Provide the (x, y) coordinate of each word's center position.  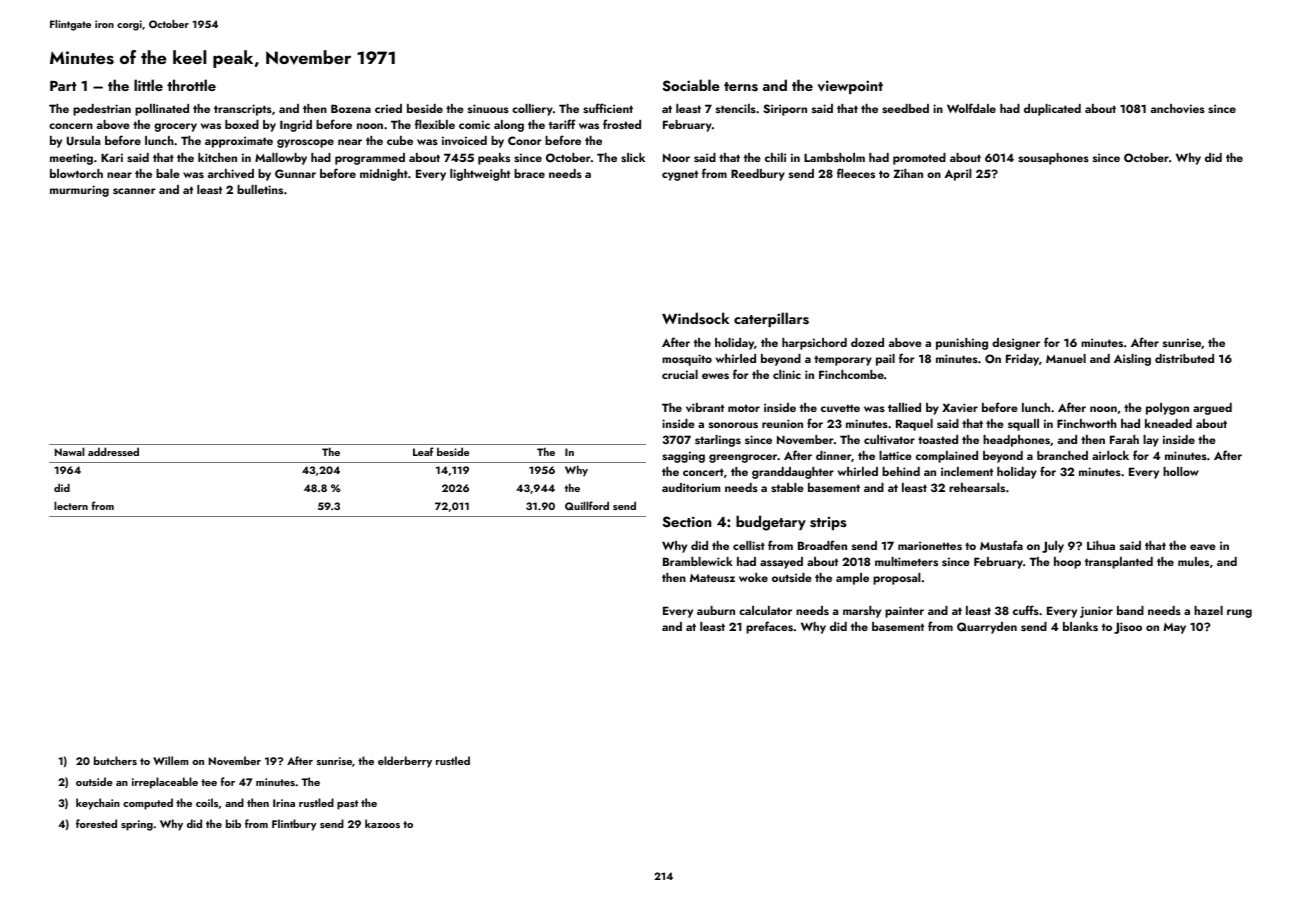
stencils (736, 108)
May (1174, 628)
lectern (71, 505)
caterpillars (771, 319)
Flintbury (294, 825)
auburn (716, 610)
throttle (191, 85)
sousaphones (1053, 159)
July (1053, 547)
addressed (113, 451)
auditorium (691, 487)
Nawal (70, 451)
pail (885, 360)
